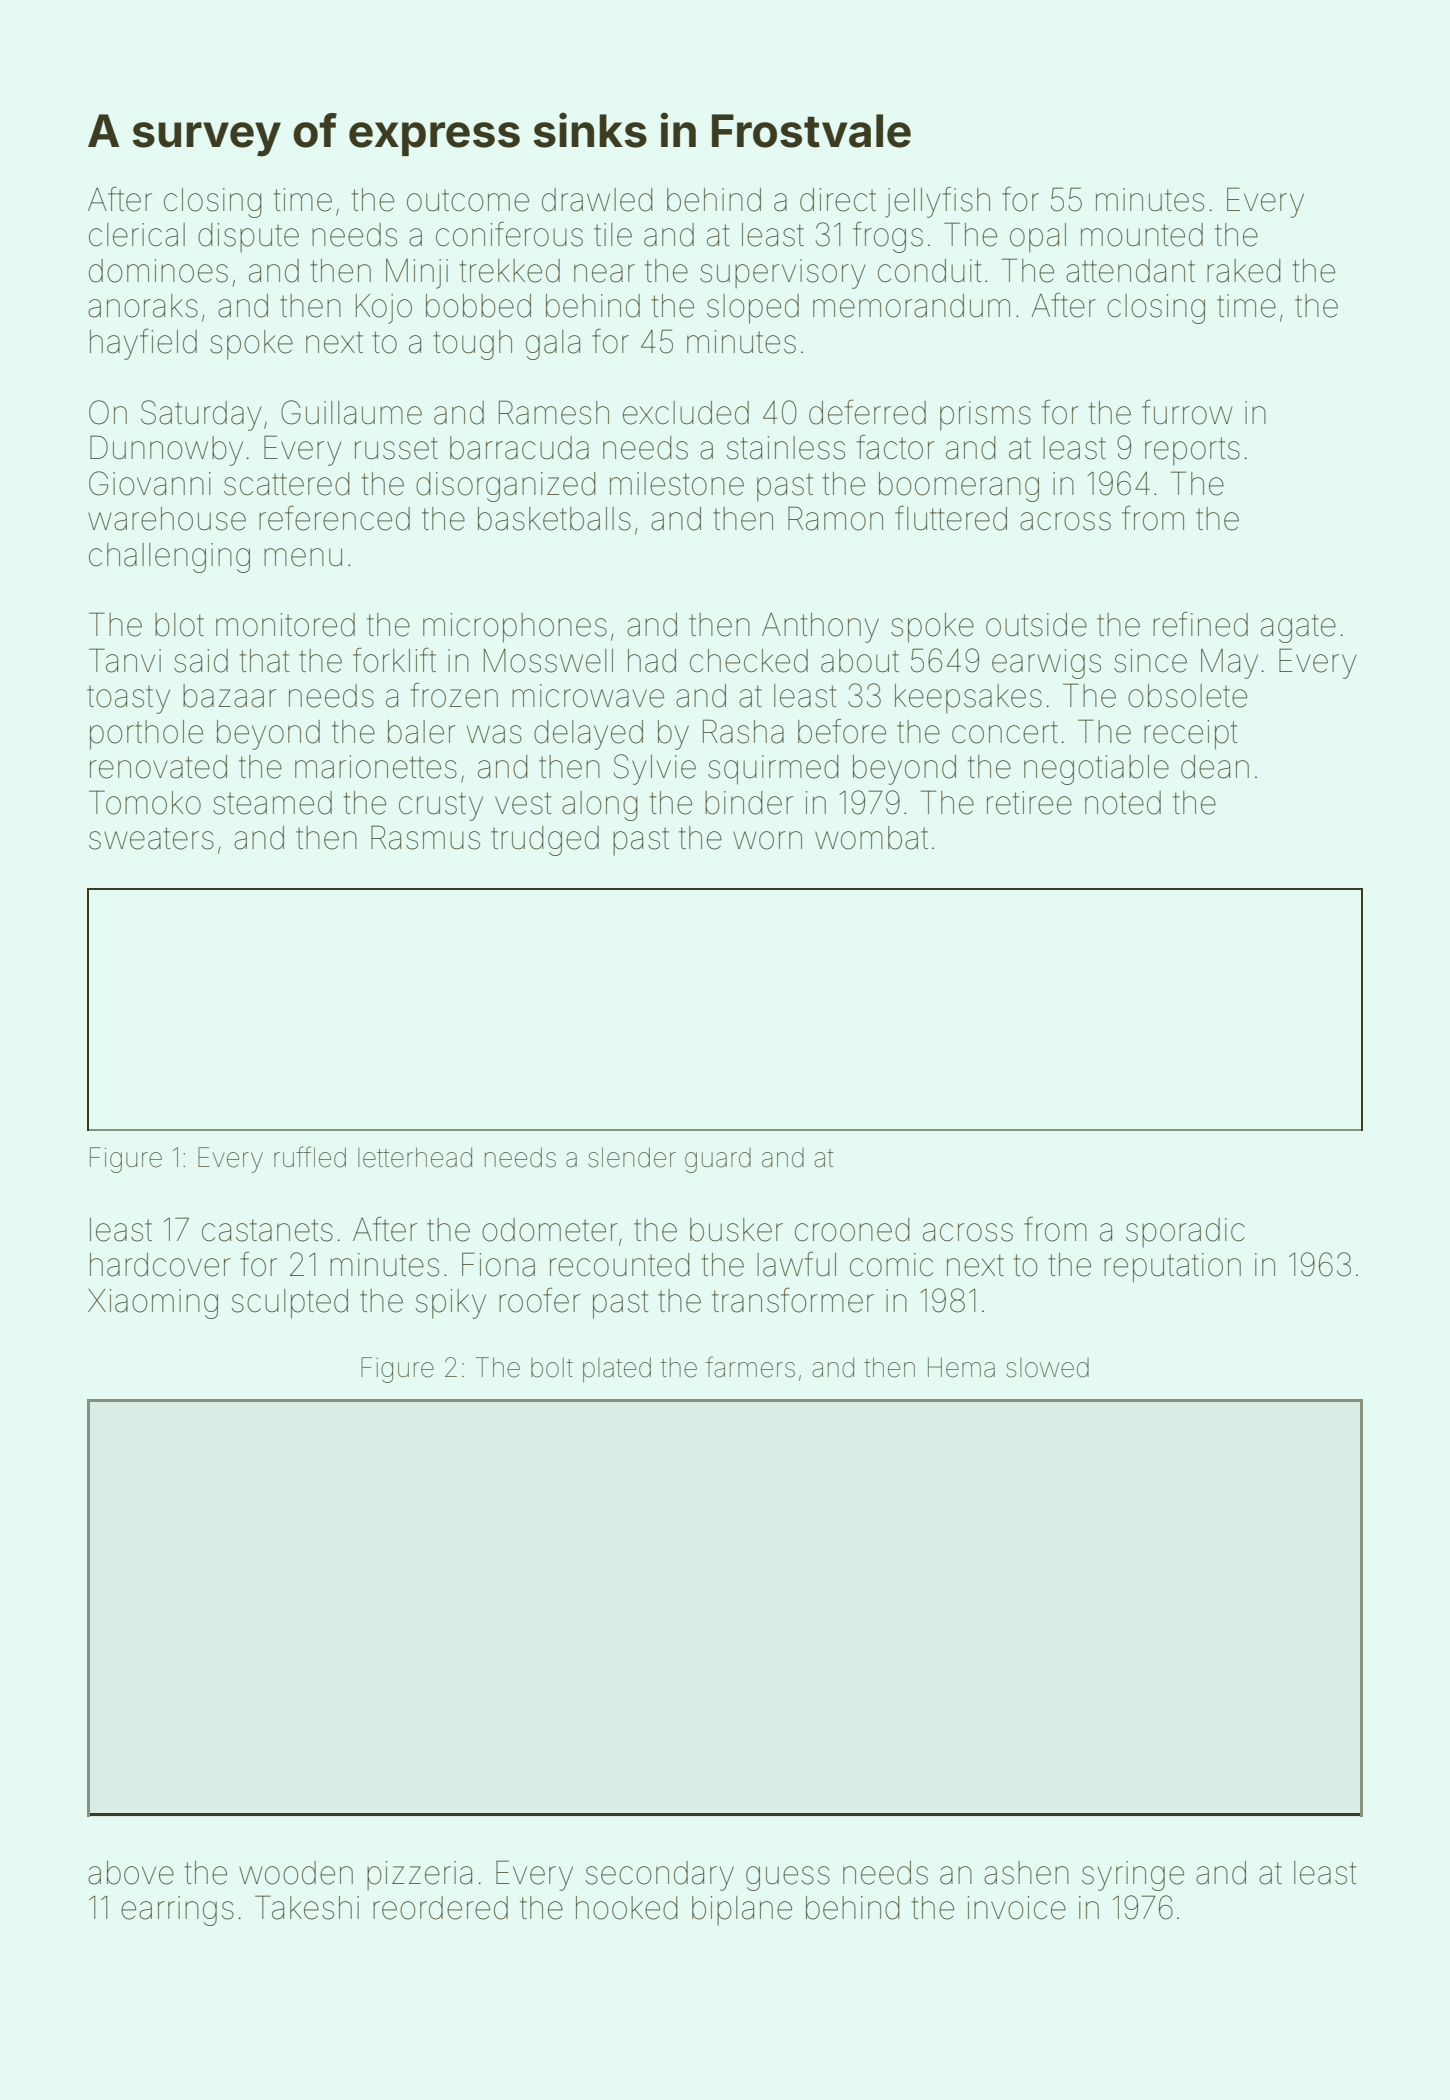  Describe the element at coordinates (597, 200) in the page. I see `drawled` at that location.
